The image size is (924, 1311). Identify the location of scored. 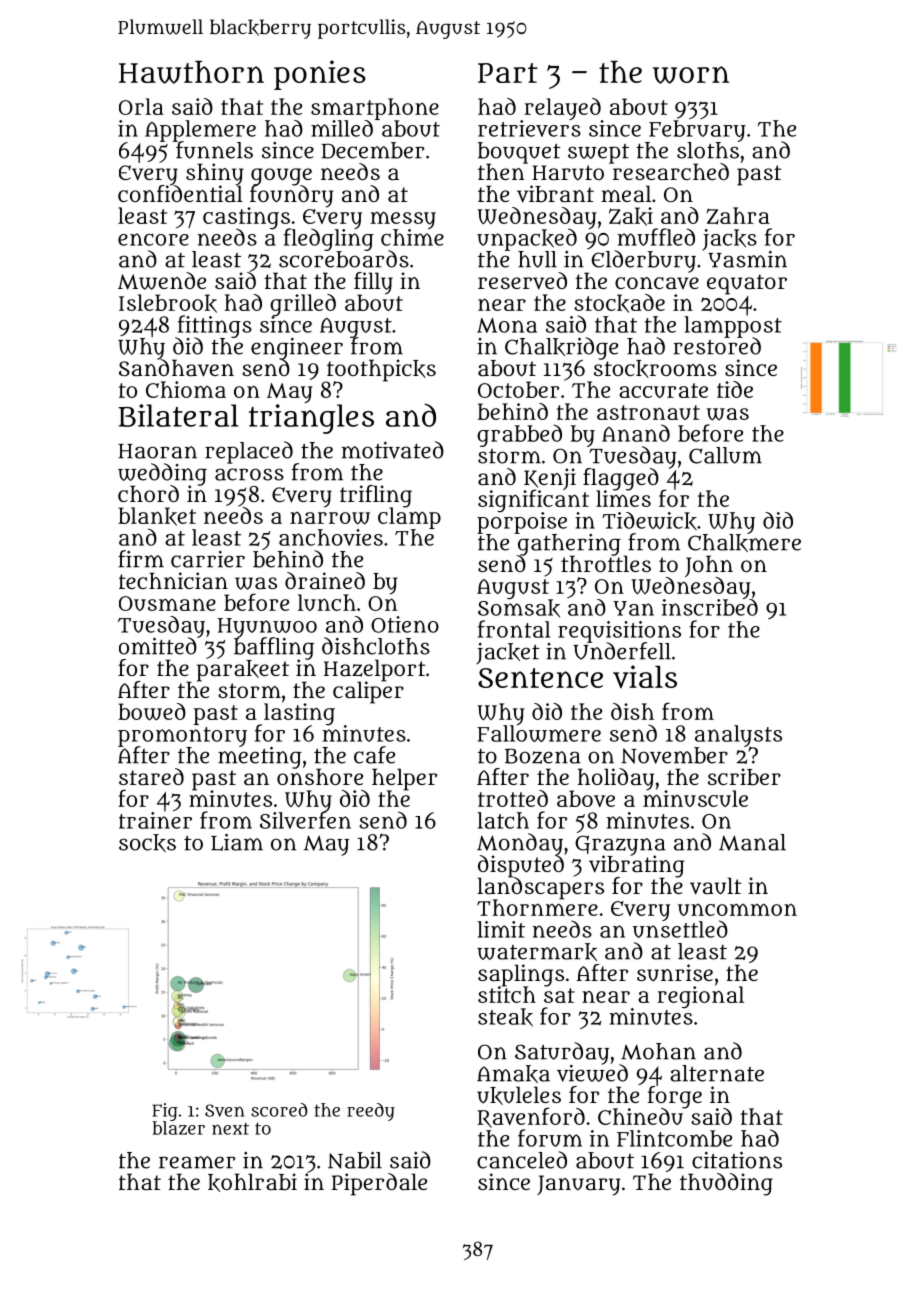
(279, 1110).
